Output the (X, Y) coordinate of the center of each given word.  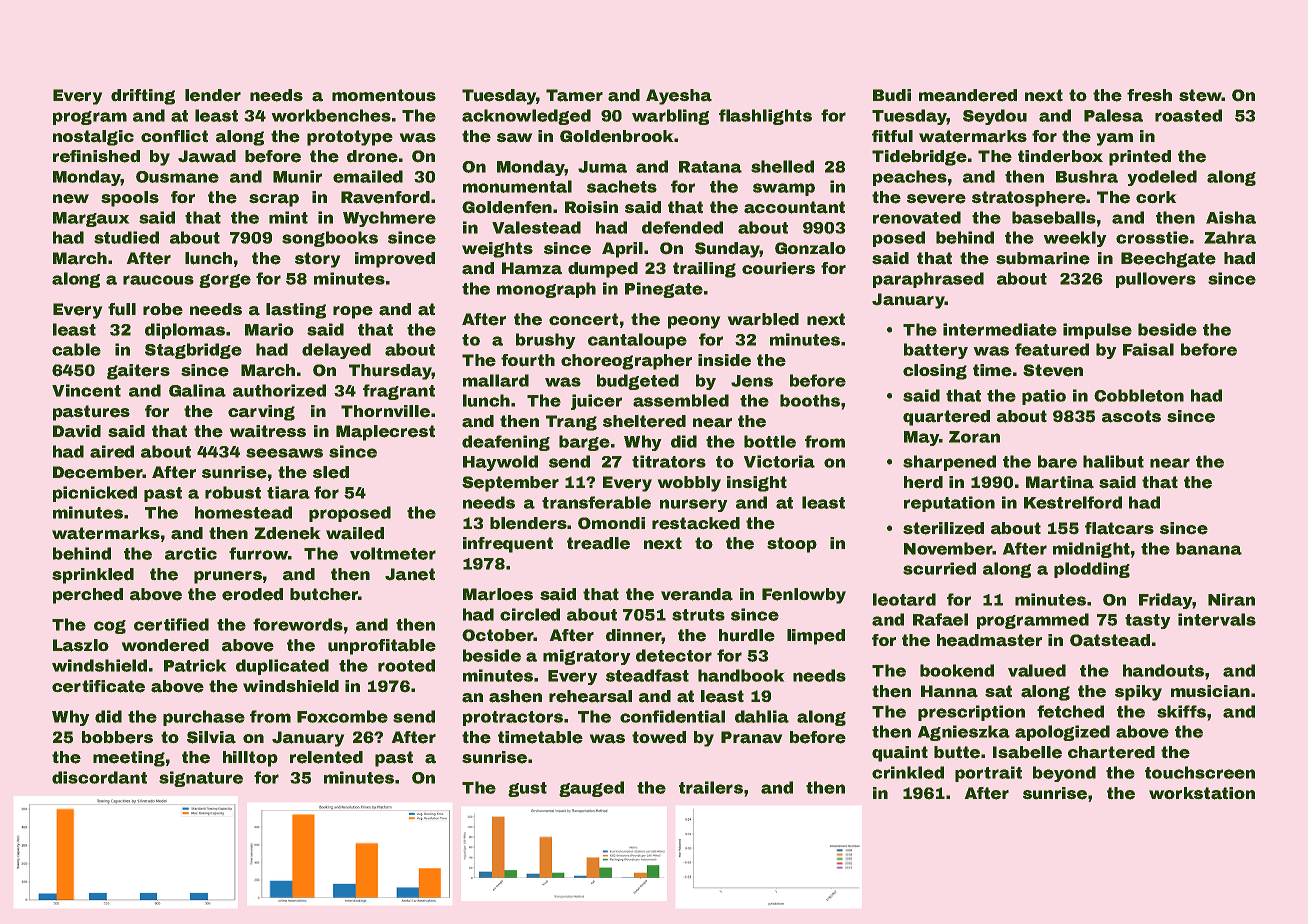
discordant (99, 777)
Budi (892, 95)
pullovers (1156, 280)
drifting (143, 97)
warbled (763, 319)
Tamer (574, 95)
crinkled (908, 772)
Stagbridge (193, 351)
